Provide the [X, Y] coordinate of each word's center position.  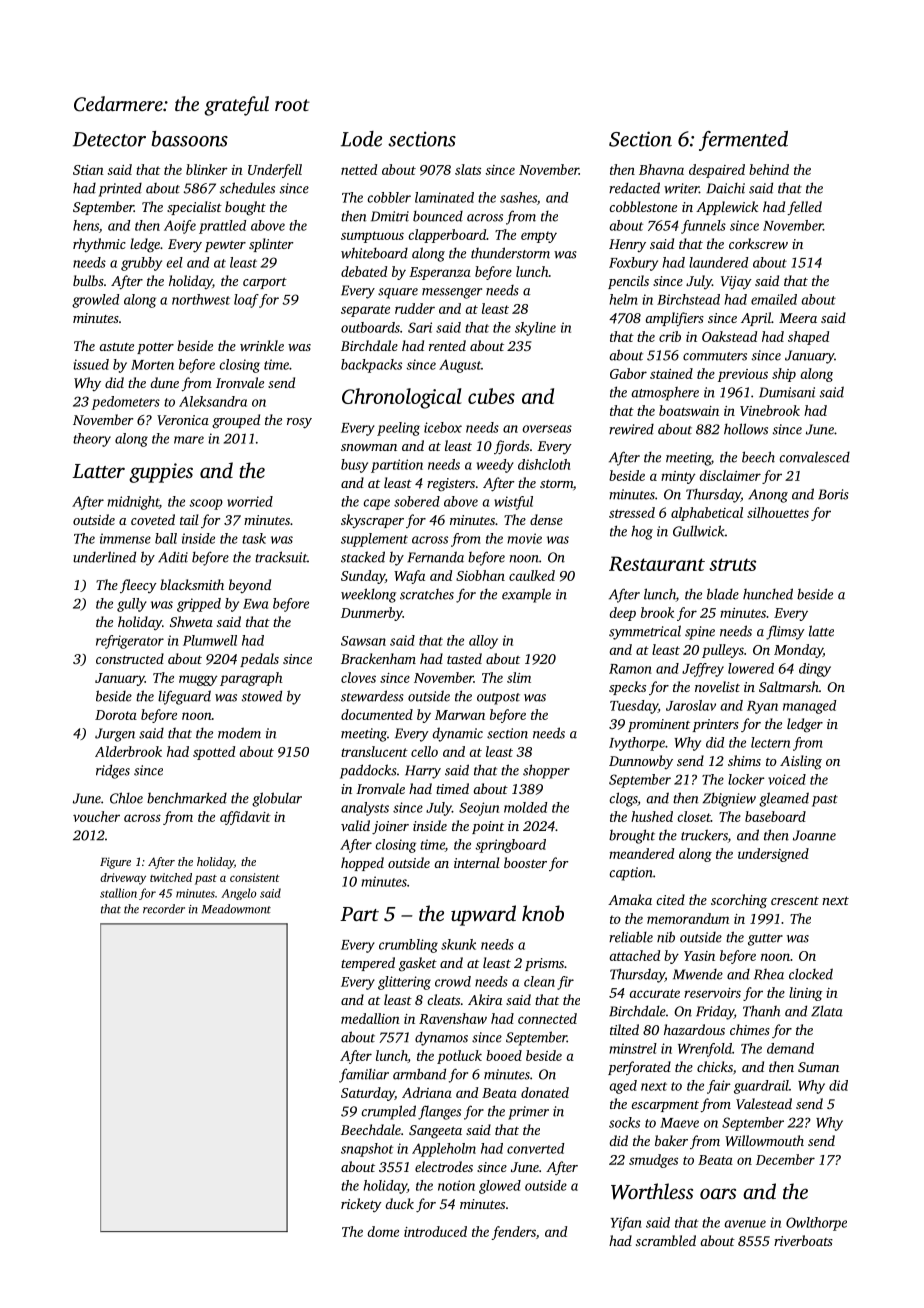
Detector [109, 139]
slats [468, 169]
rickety [361, 1205]
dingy [815, 670]
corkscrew [758, 243]
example [526, 595]
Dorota [116, 715]
